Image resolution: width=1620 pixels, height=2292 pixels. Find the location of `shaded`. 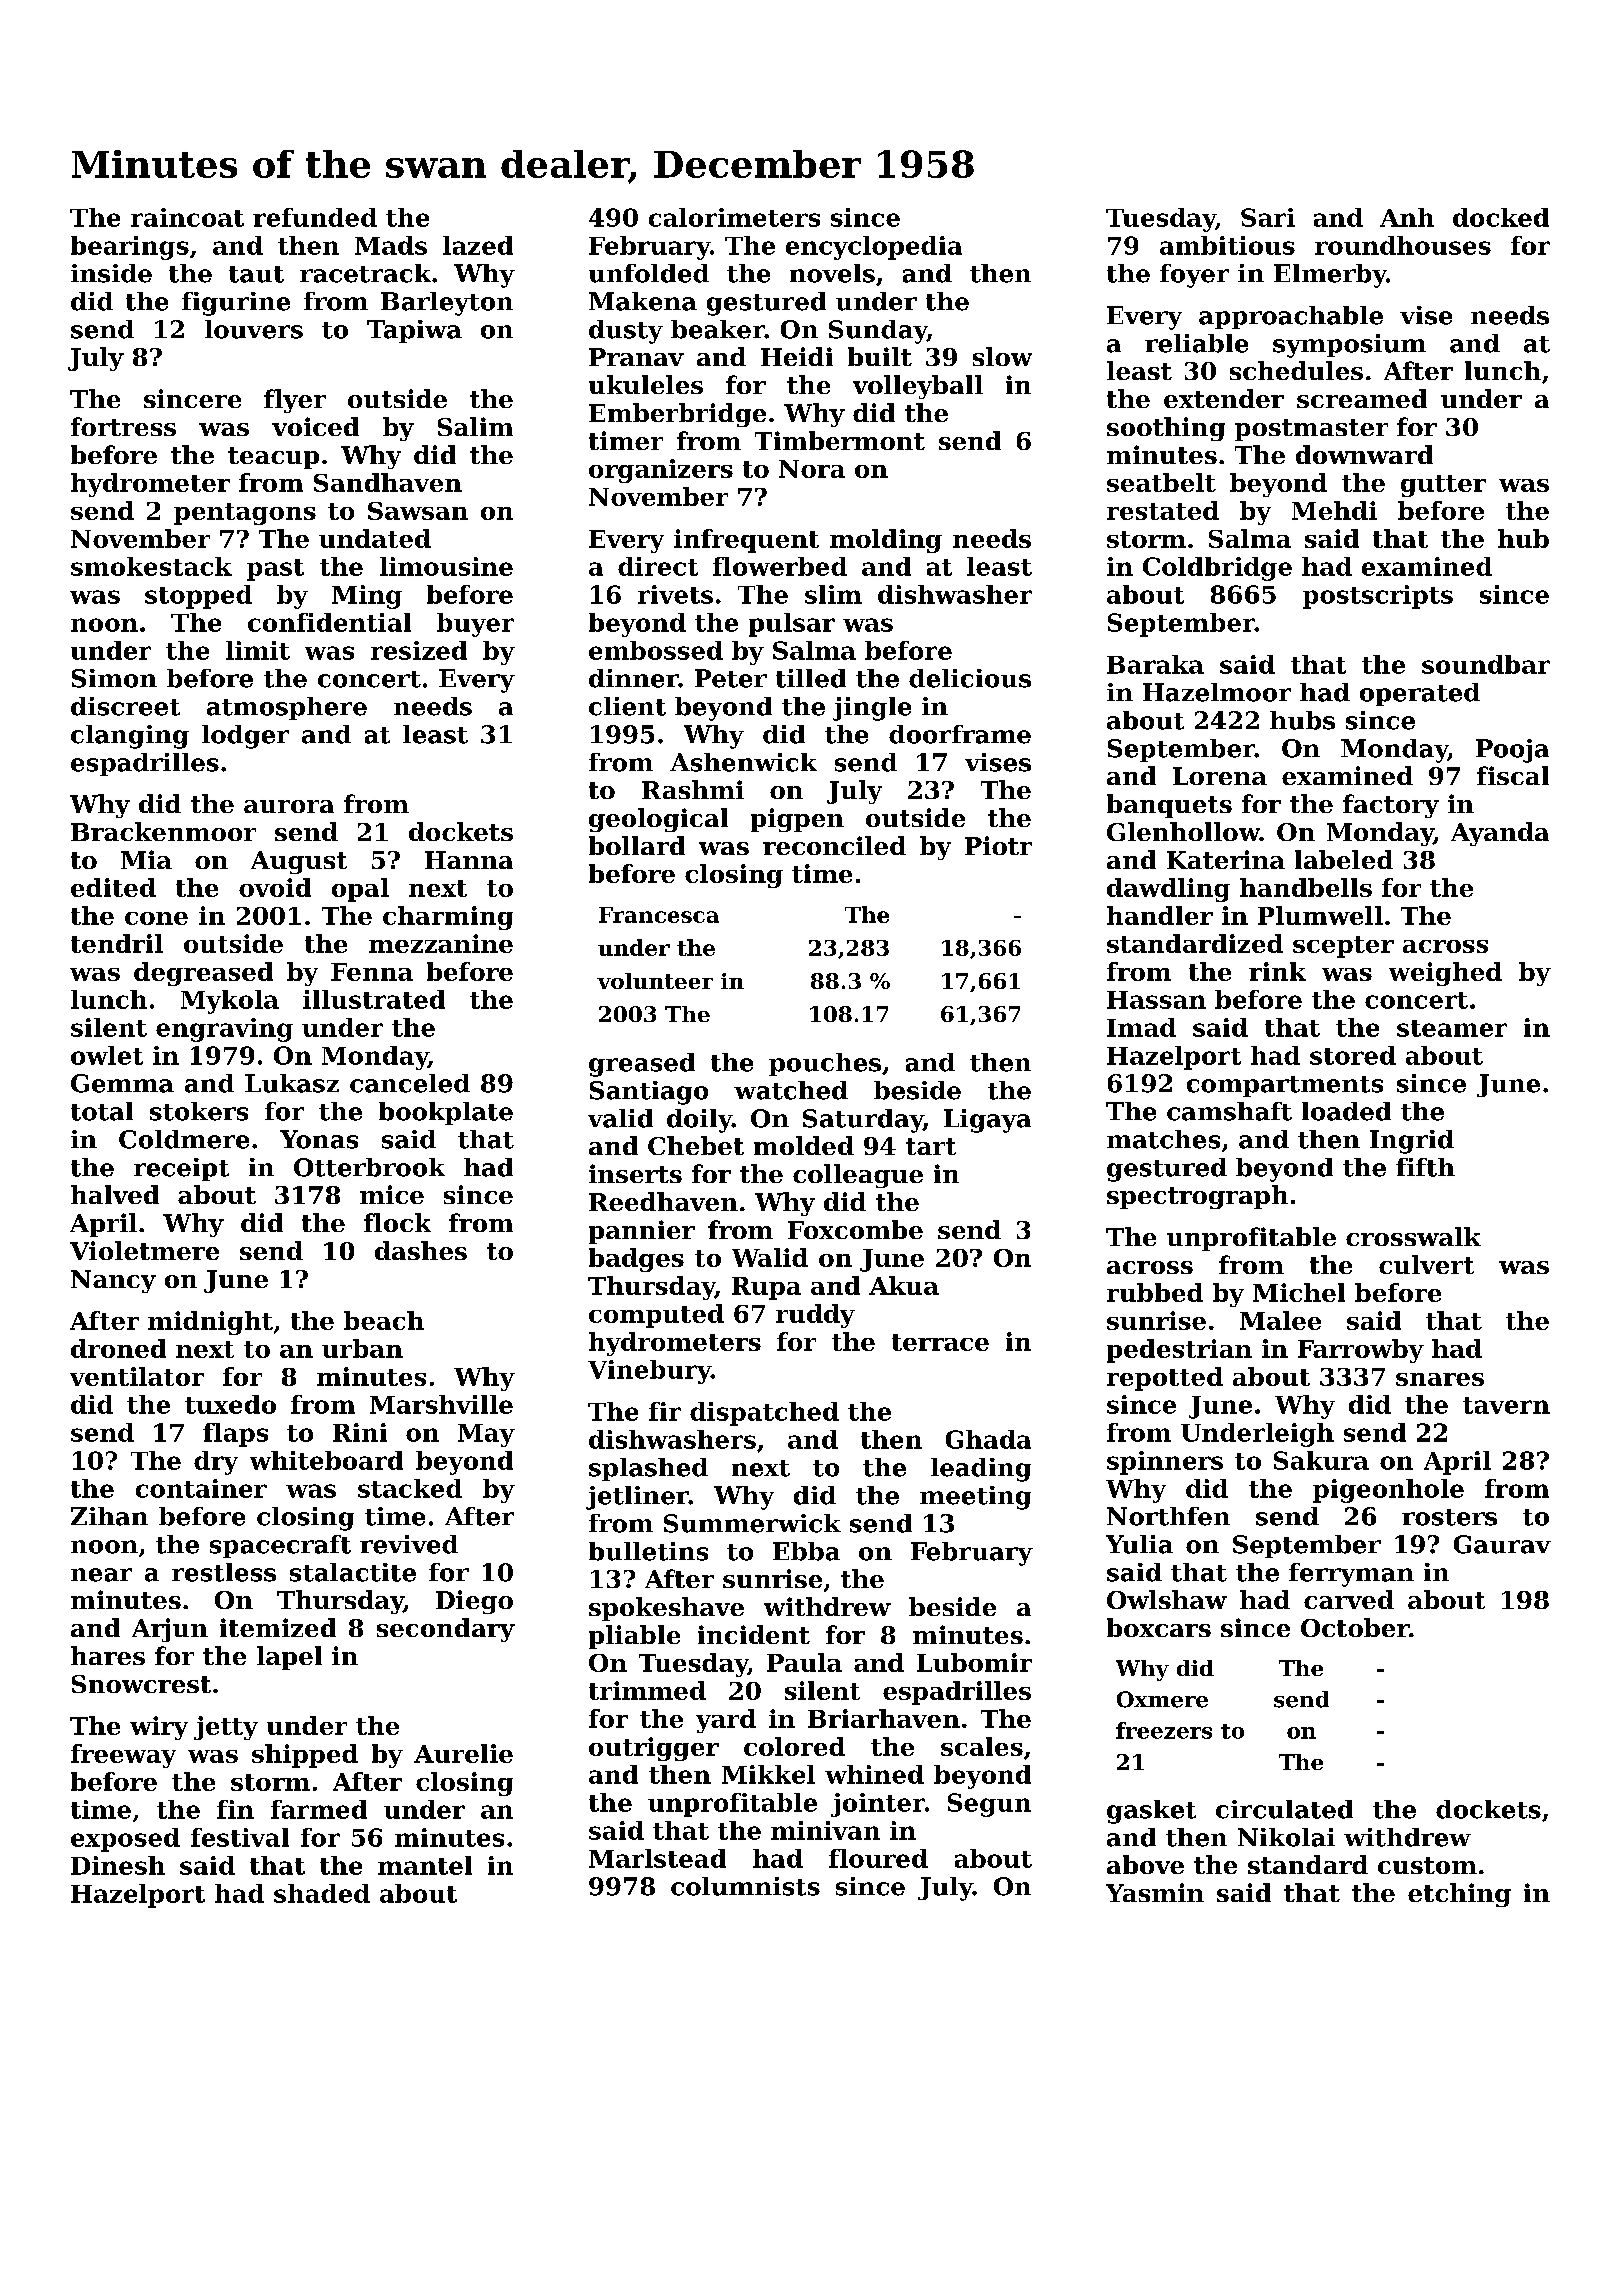

shaded is located at coordinates (322, 1893).
